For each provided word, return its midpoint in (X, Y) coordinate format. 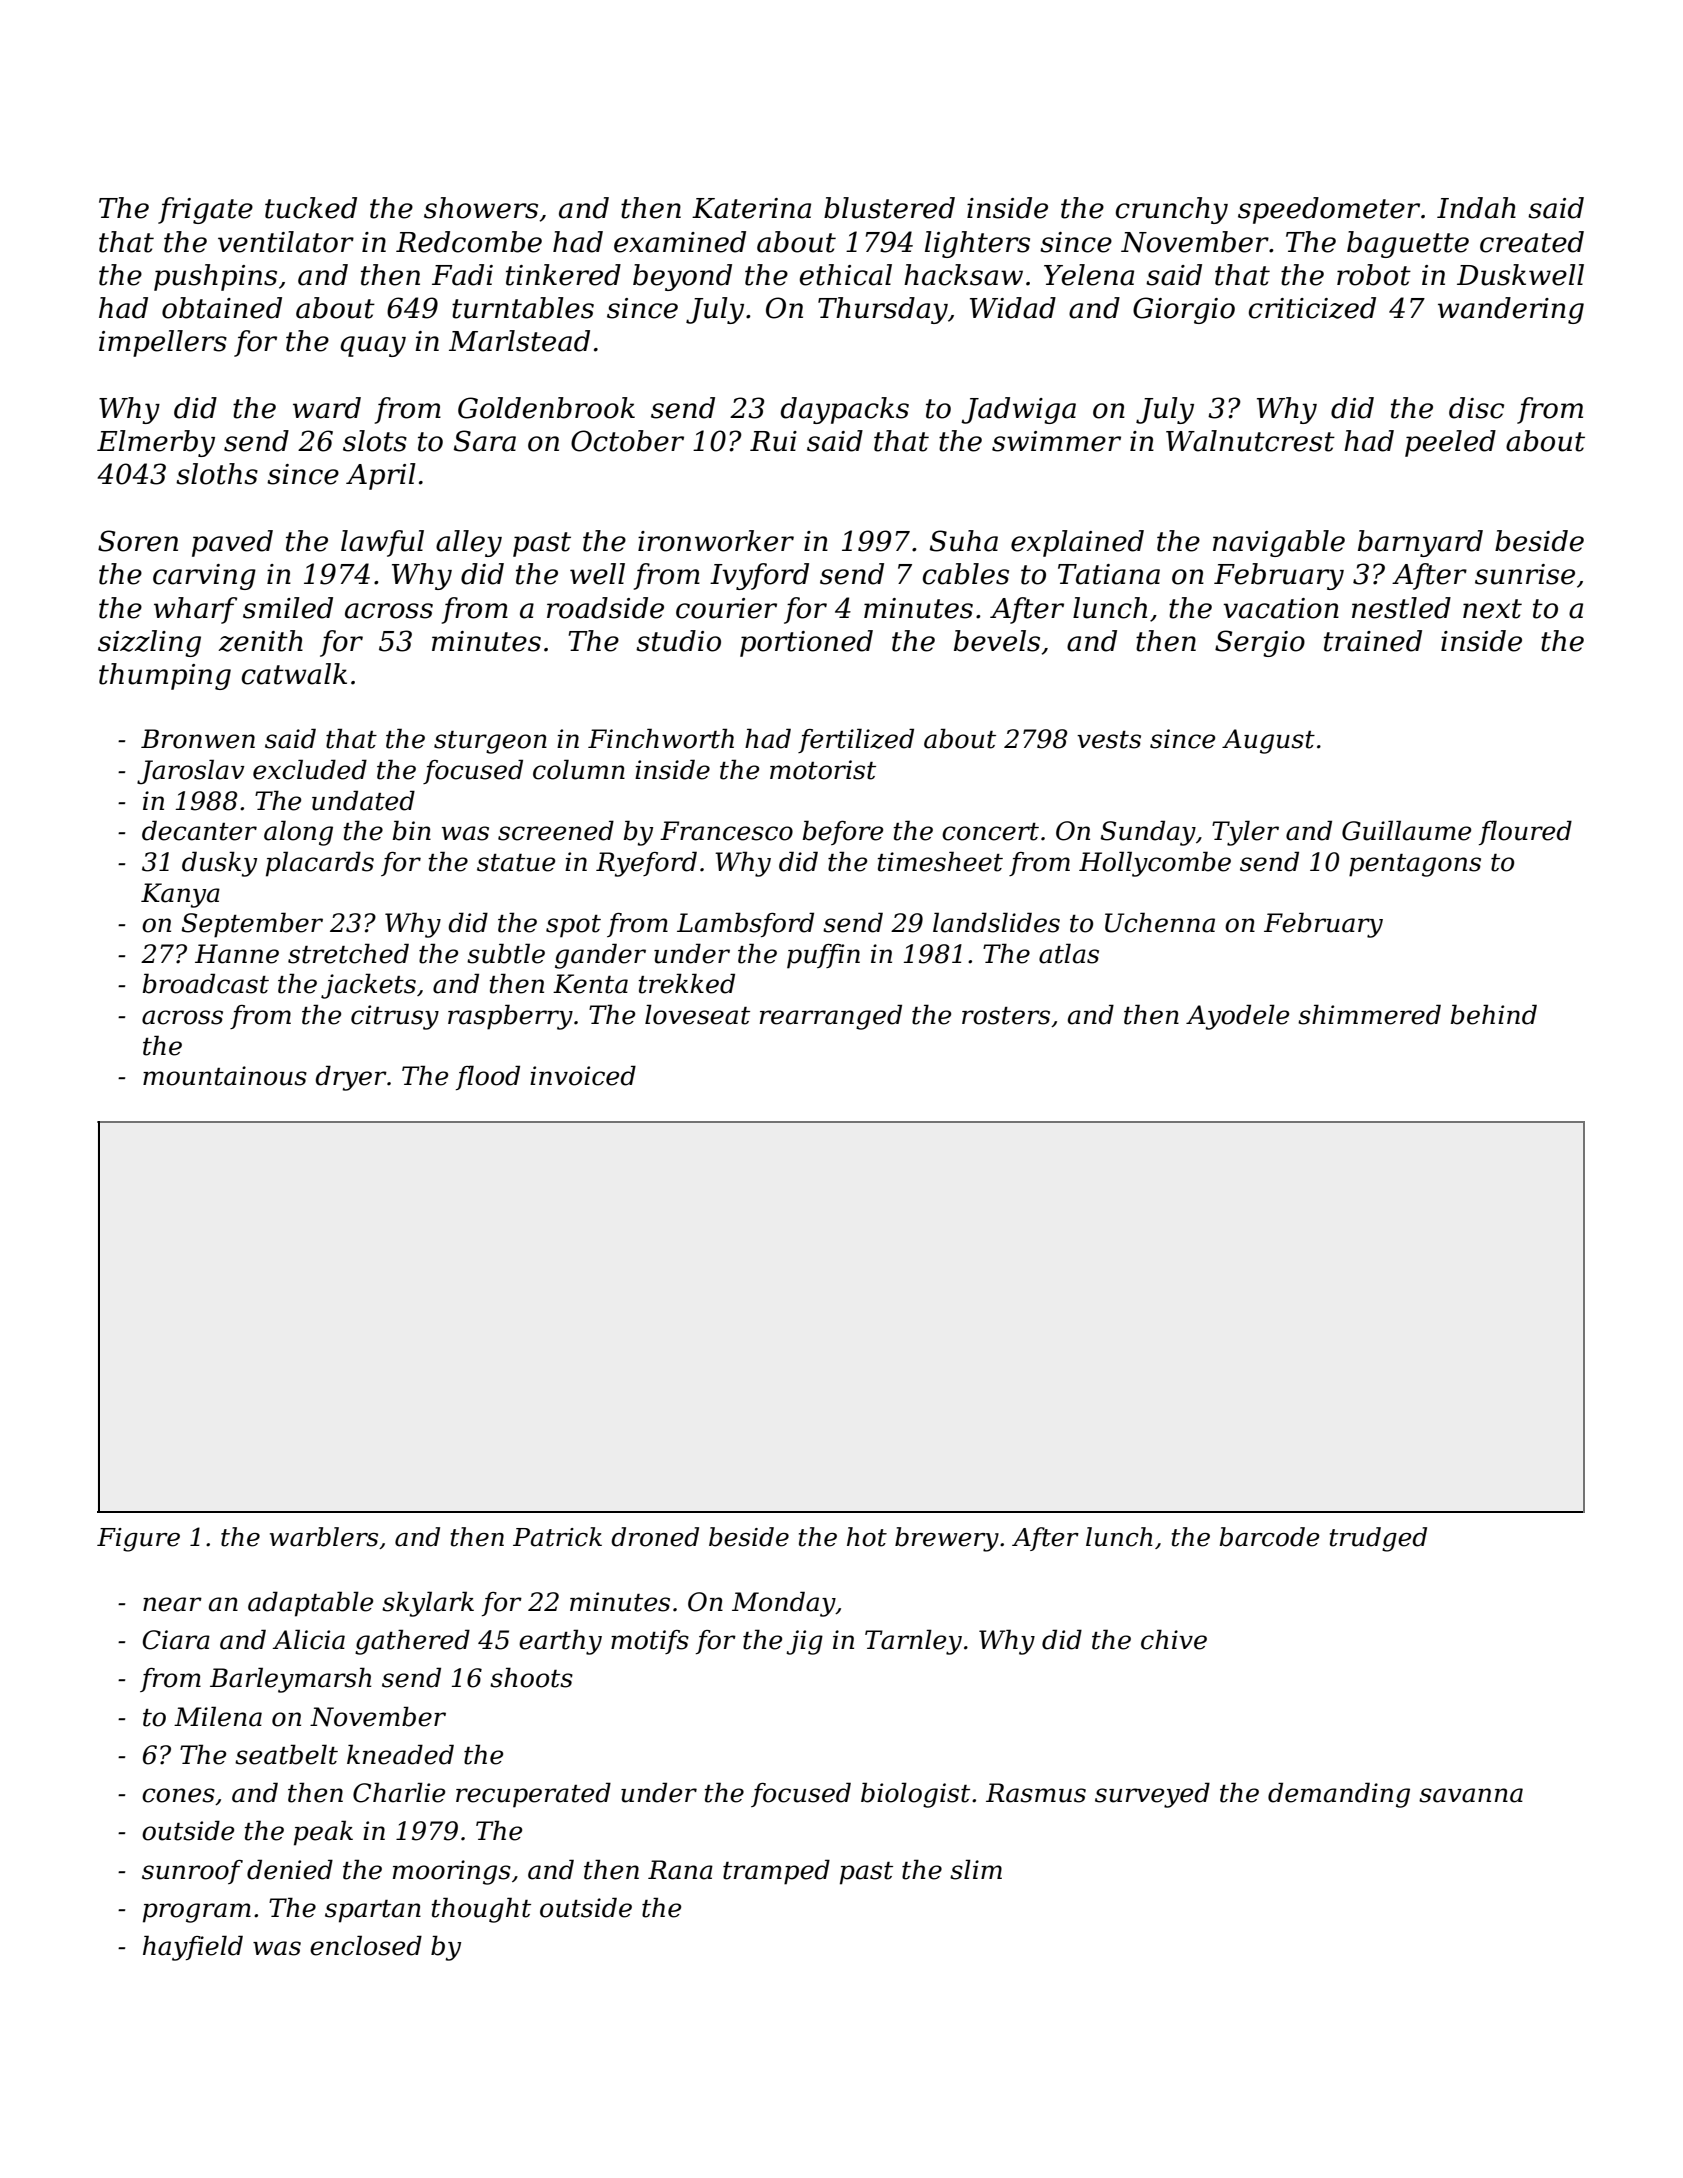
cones (178, 1795)
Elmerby (156, 443)
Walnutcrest (1250, 441)
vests (1109, 740)
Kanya (180, 895)
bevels (997, 641)
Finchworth (661, 738)
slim (976, 1869)
